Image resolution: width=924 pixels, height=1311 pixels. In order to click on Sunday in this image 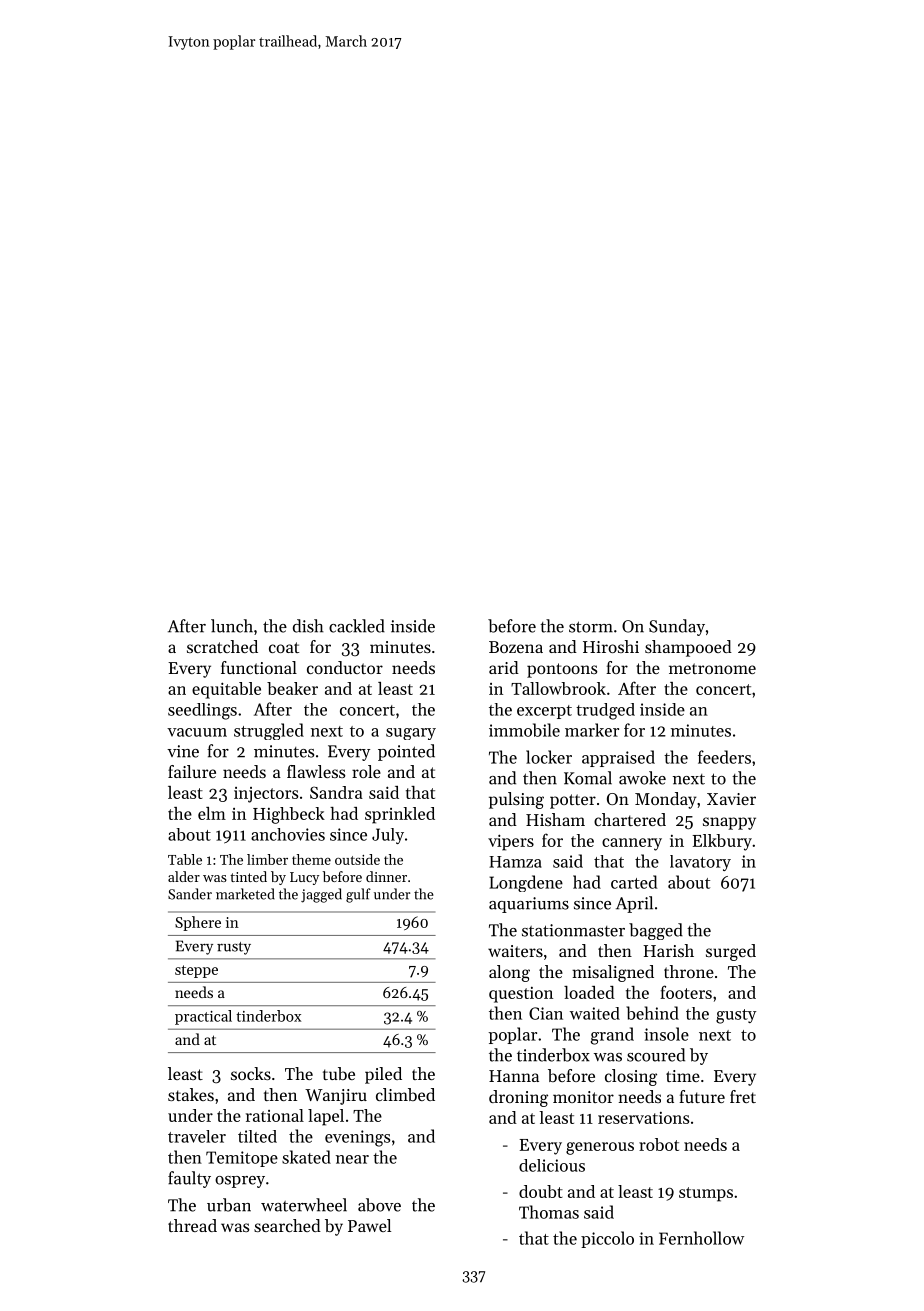, I will do `click(677, 627)`.
